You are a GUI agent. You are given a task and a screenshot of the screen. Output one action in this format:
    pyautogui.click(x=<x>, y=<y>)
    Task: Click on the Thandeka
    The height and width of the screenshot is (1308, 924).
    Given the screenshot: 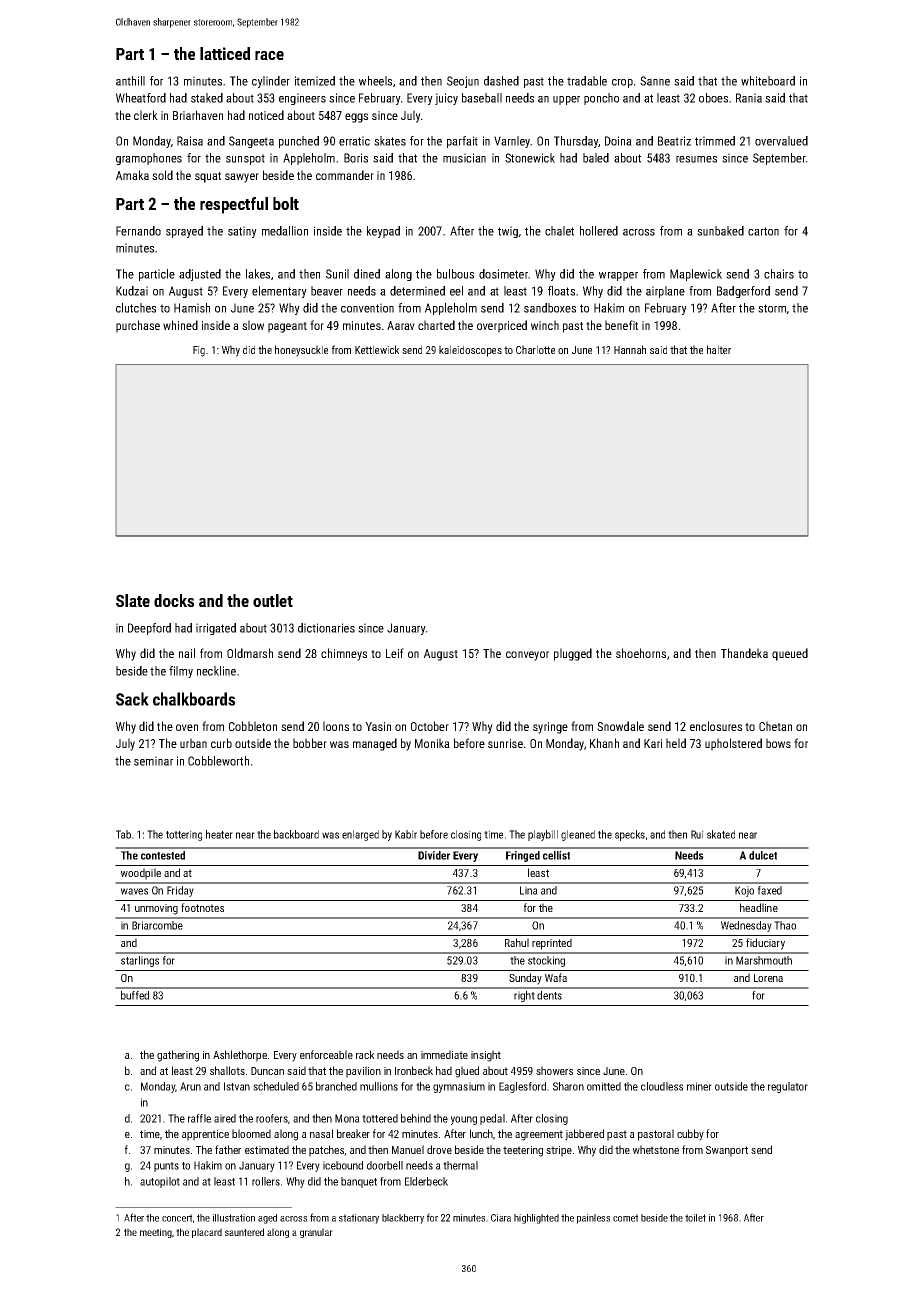 What is the action you would take?
    pyautogui.click(x=744, y=653)
